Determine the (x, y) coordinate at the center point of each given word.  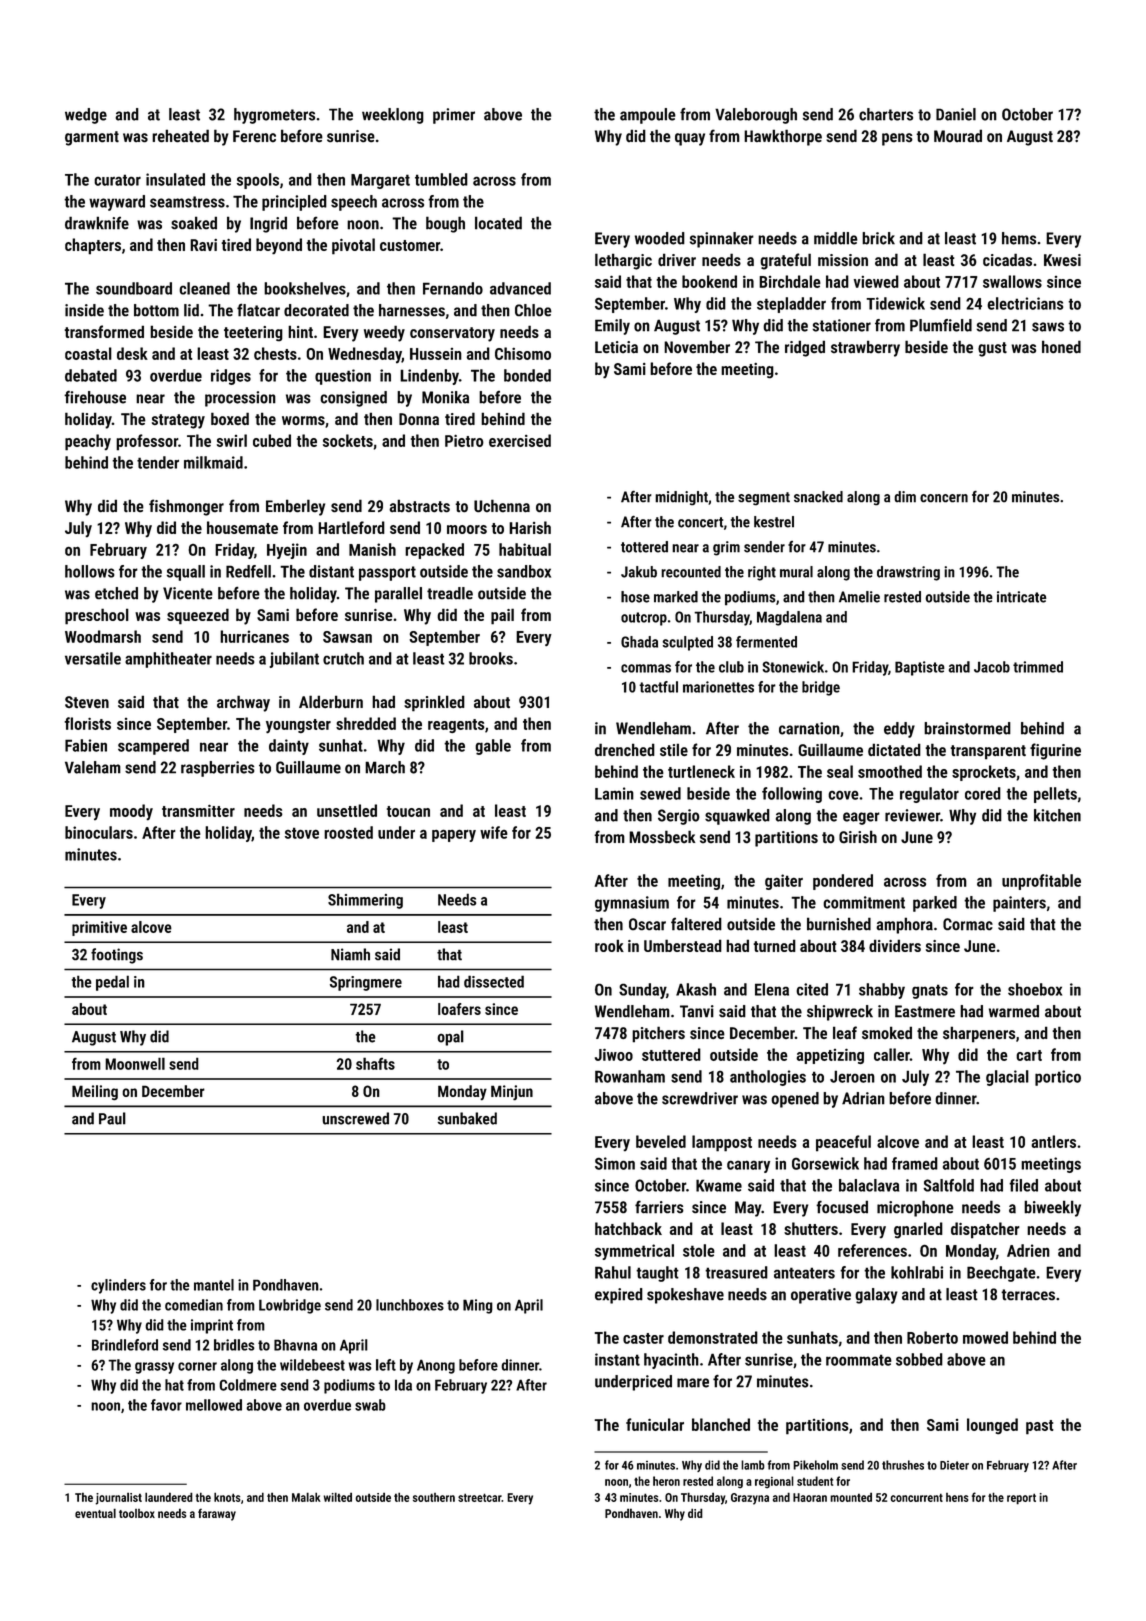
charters (886, 114)
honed (1061, 347)
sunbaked (467, 1118)
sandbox (524, 571)
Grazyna (750, 1499)
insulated (175, 179)
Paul (112, 1118)
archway (243, 703)
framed (915, 1163)
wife (494, 832)
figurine (1055, 751)
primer (454, 116)
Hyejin (287, 551)
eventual (95, 1513)
